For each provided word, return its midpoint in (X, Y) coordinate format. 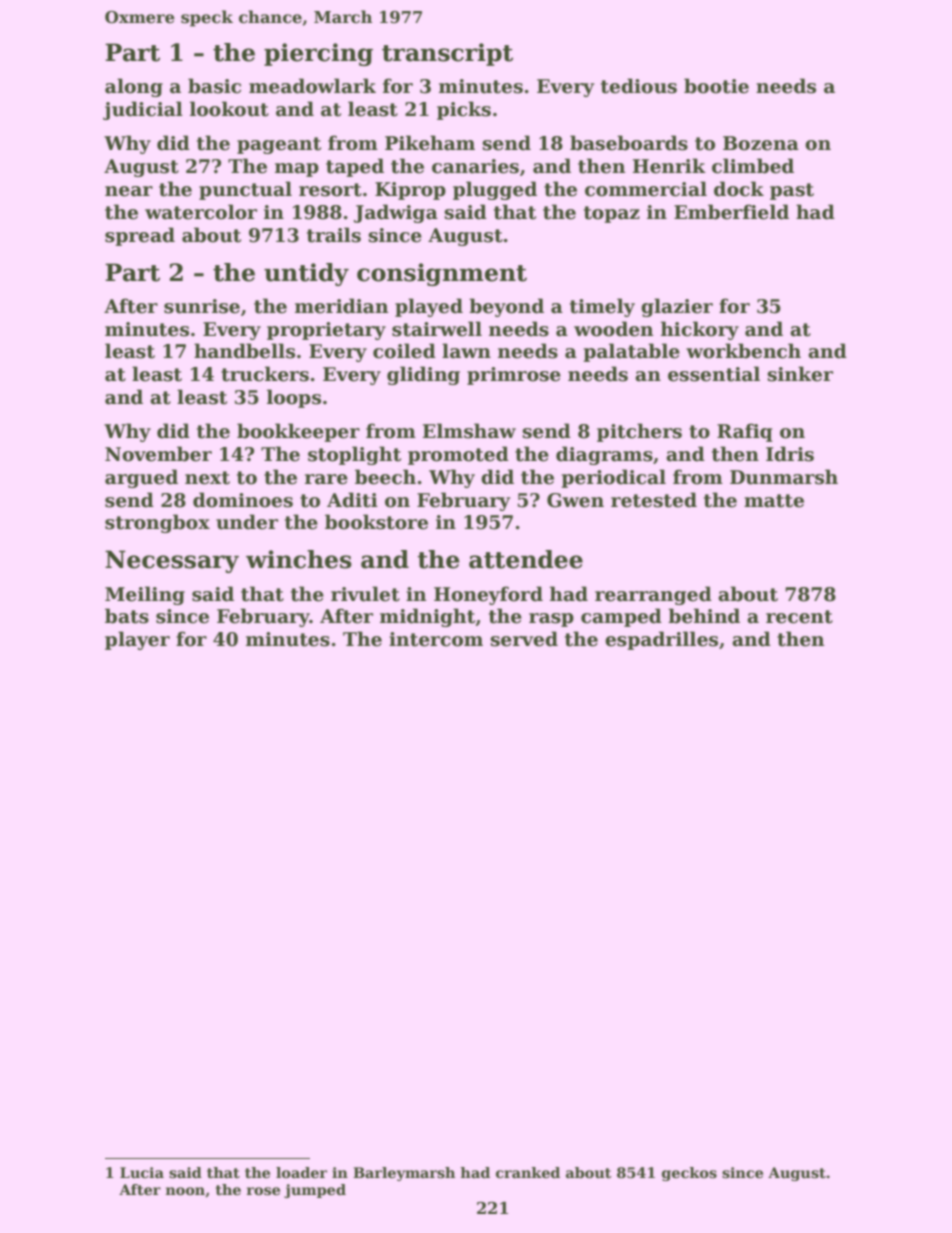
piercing (318, 54)
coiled (404, 351)
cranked (528, 1172)
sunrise (202, 306)
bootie (716, 86)
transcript (447, 54)
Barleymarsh (404, 1174)
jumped (315, 1191)
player (137, 640)
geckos (689, 1174)
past (792, 191)
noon (185, 1191)
